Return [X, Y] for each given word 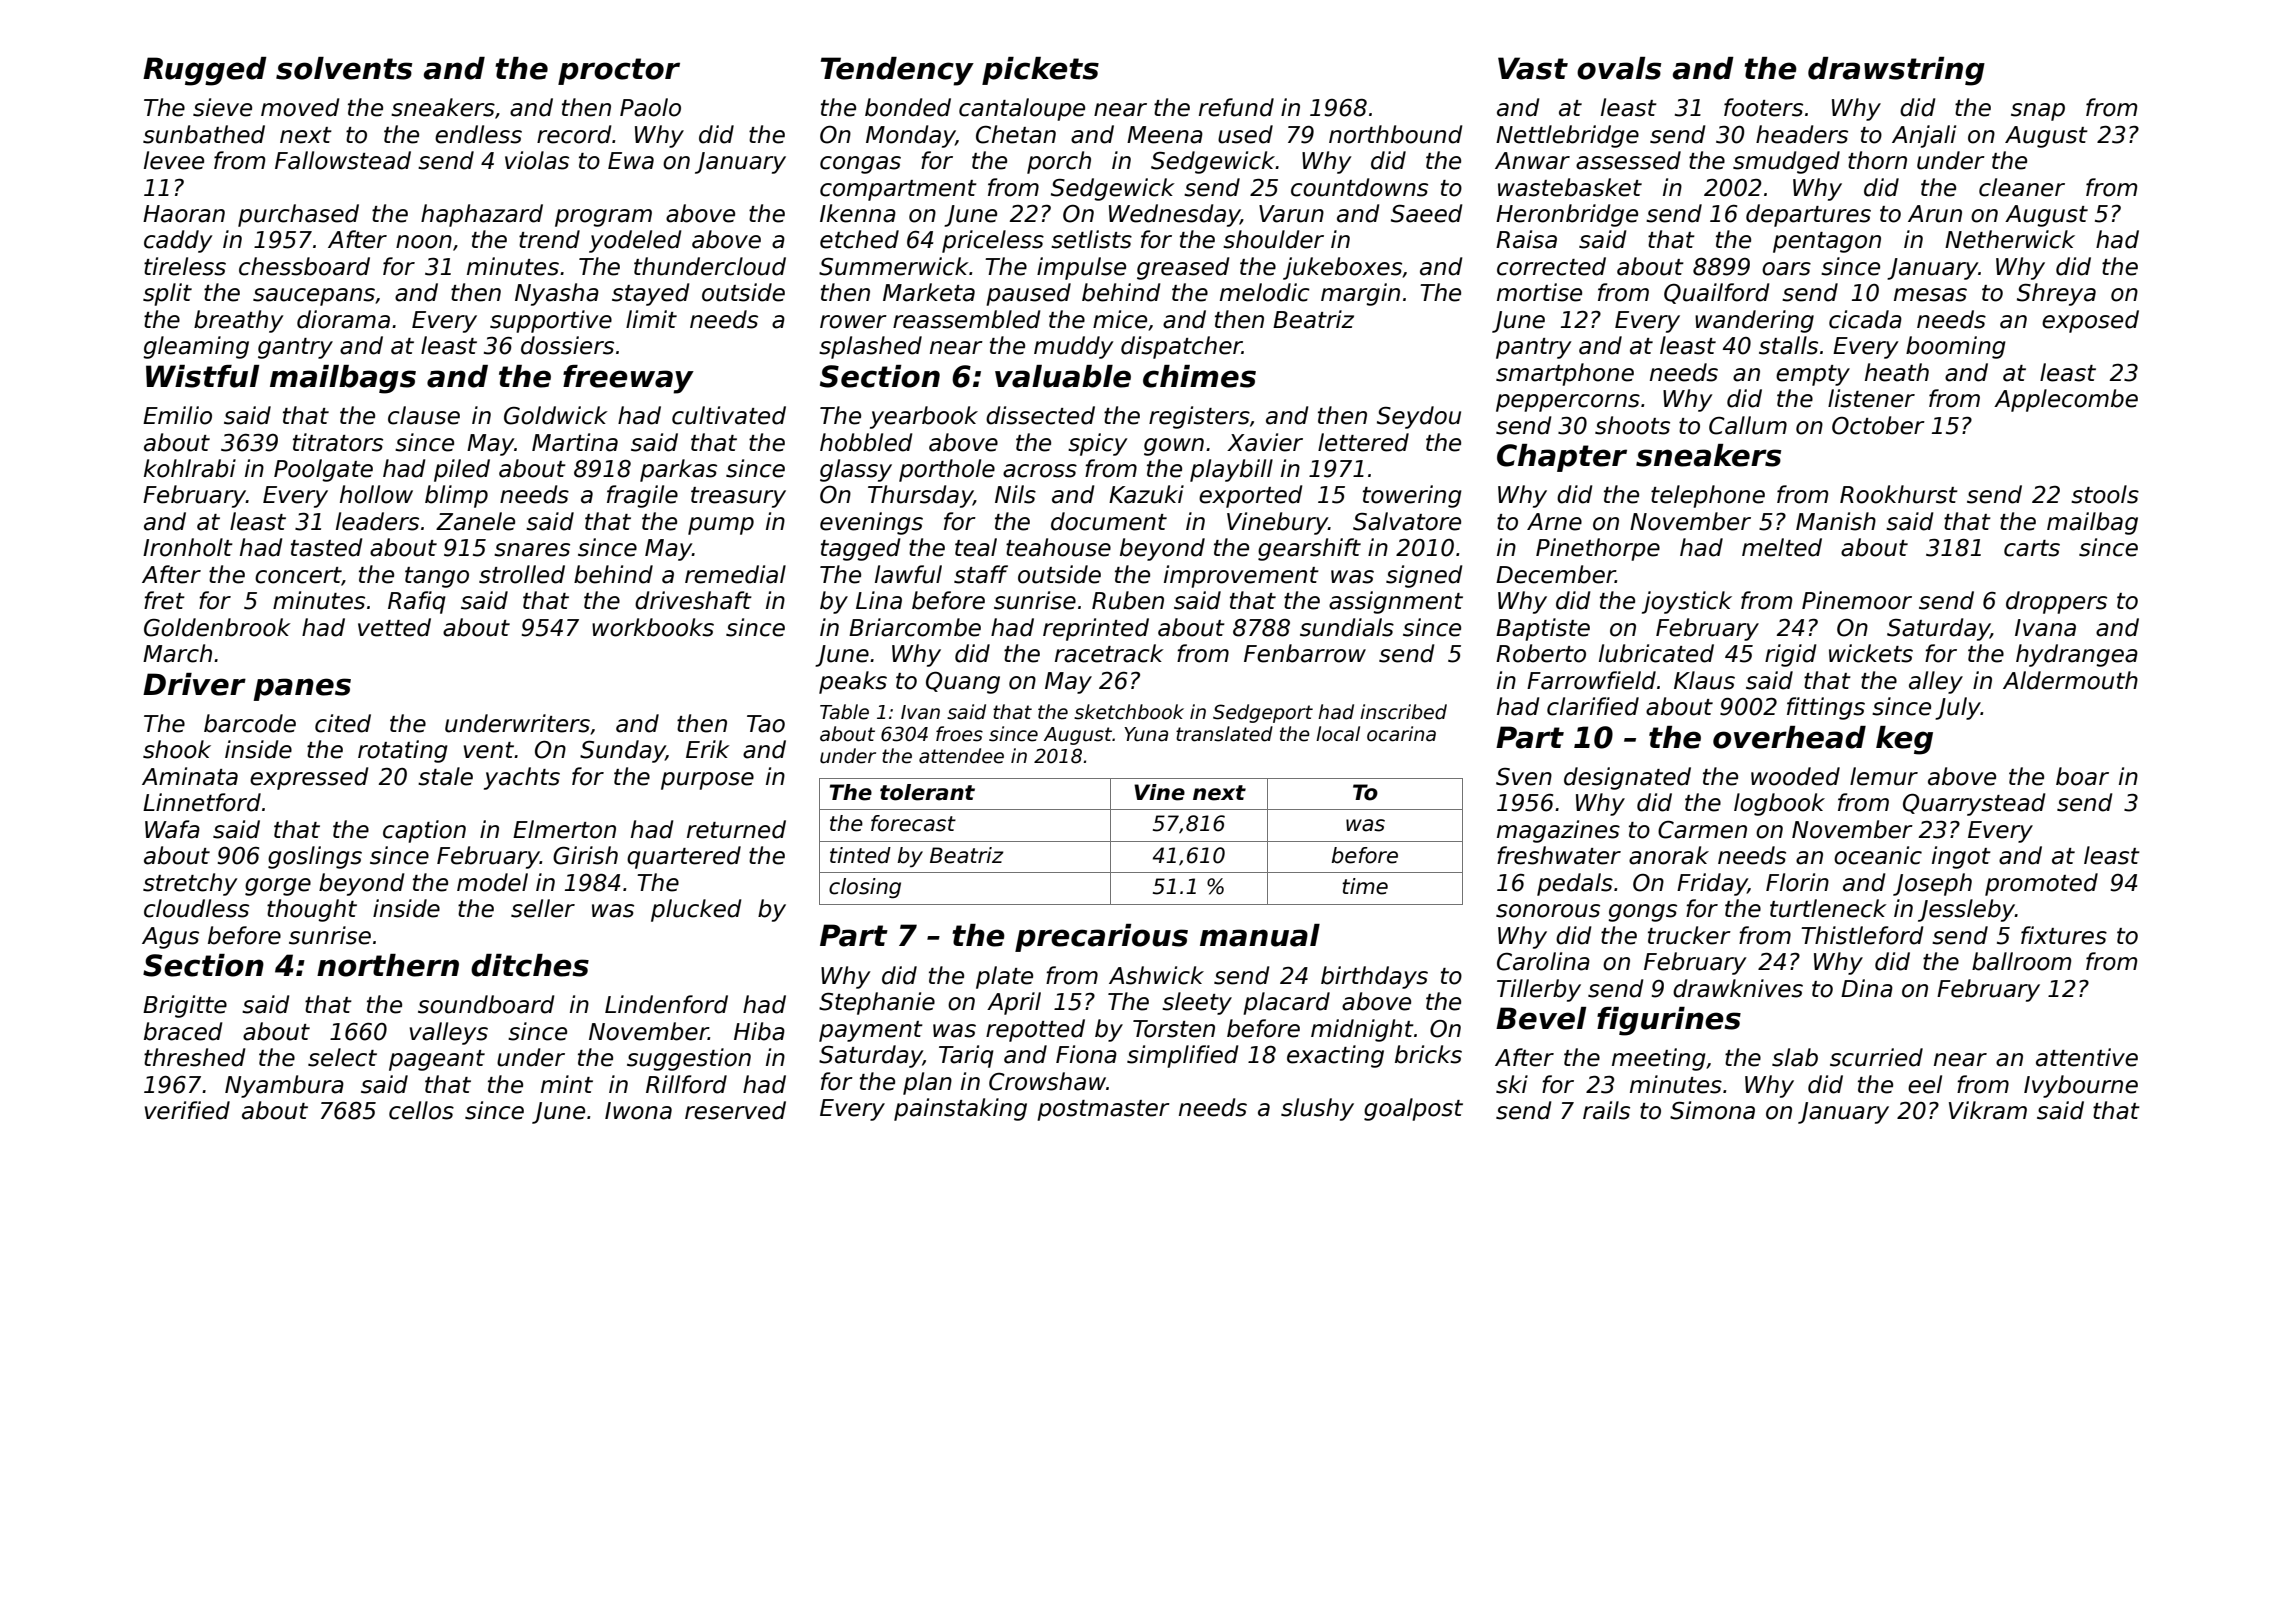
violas [537, 160]
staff [981, 574]
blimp [456, 496]
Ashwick [1156, 975]
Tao [766, 724]
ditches [530, 965]
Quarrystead [1974, 804]
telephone [1708, 496]
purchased [298, 215]
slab [1795, 1057]
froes [959, 734]
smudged [1786, 162]
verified [187, 1110]
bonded [908, 107]
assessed [1628, 160]
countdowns [1359, 187]
